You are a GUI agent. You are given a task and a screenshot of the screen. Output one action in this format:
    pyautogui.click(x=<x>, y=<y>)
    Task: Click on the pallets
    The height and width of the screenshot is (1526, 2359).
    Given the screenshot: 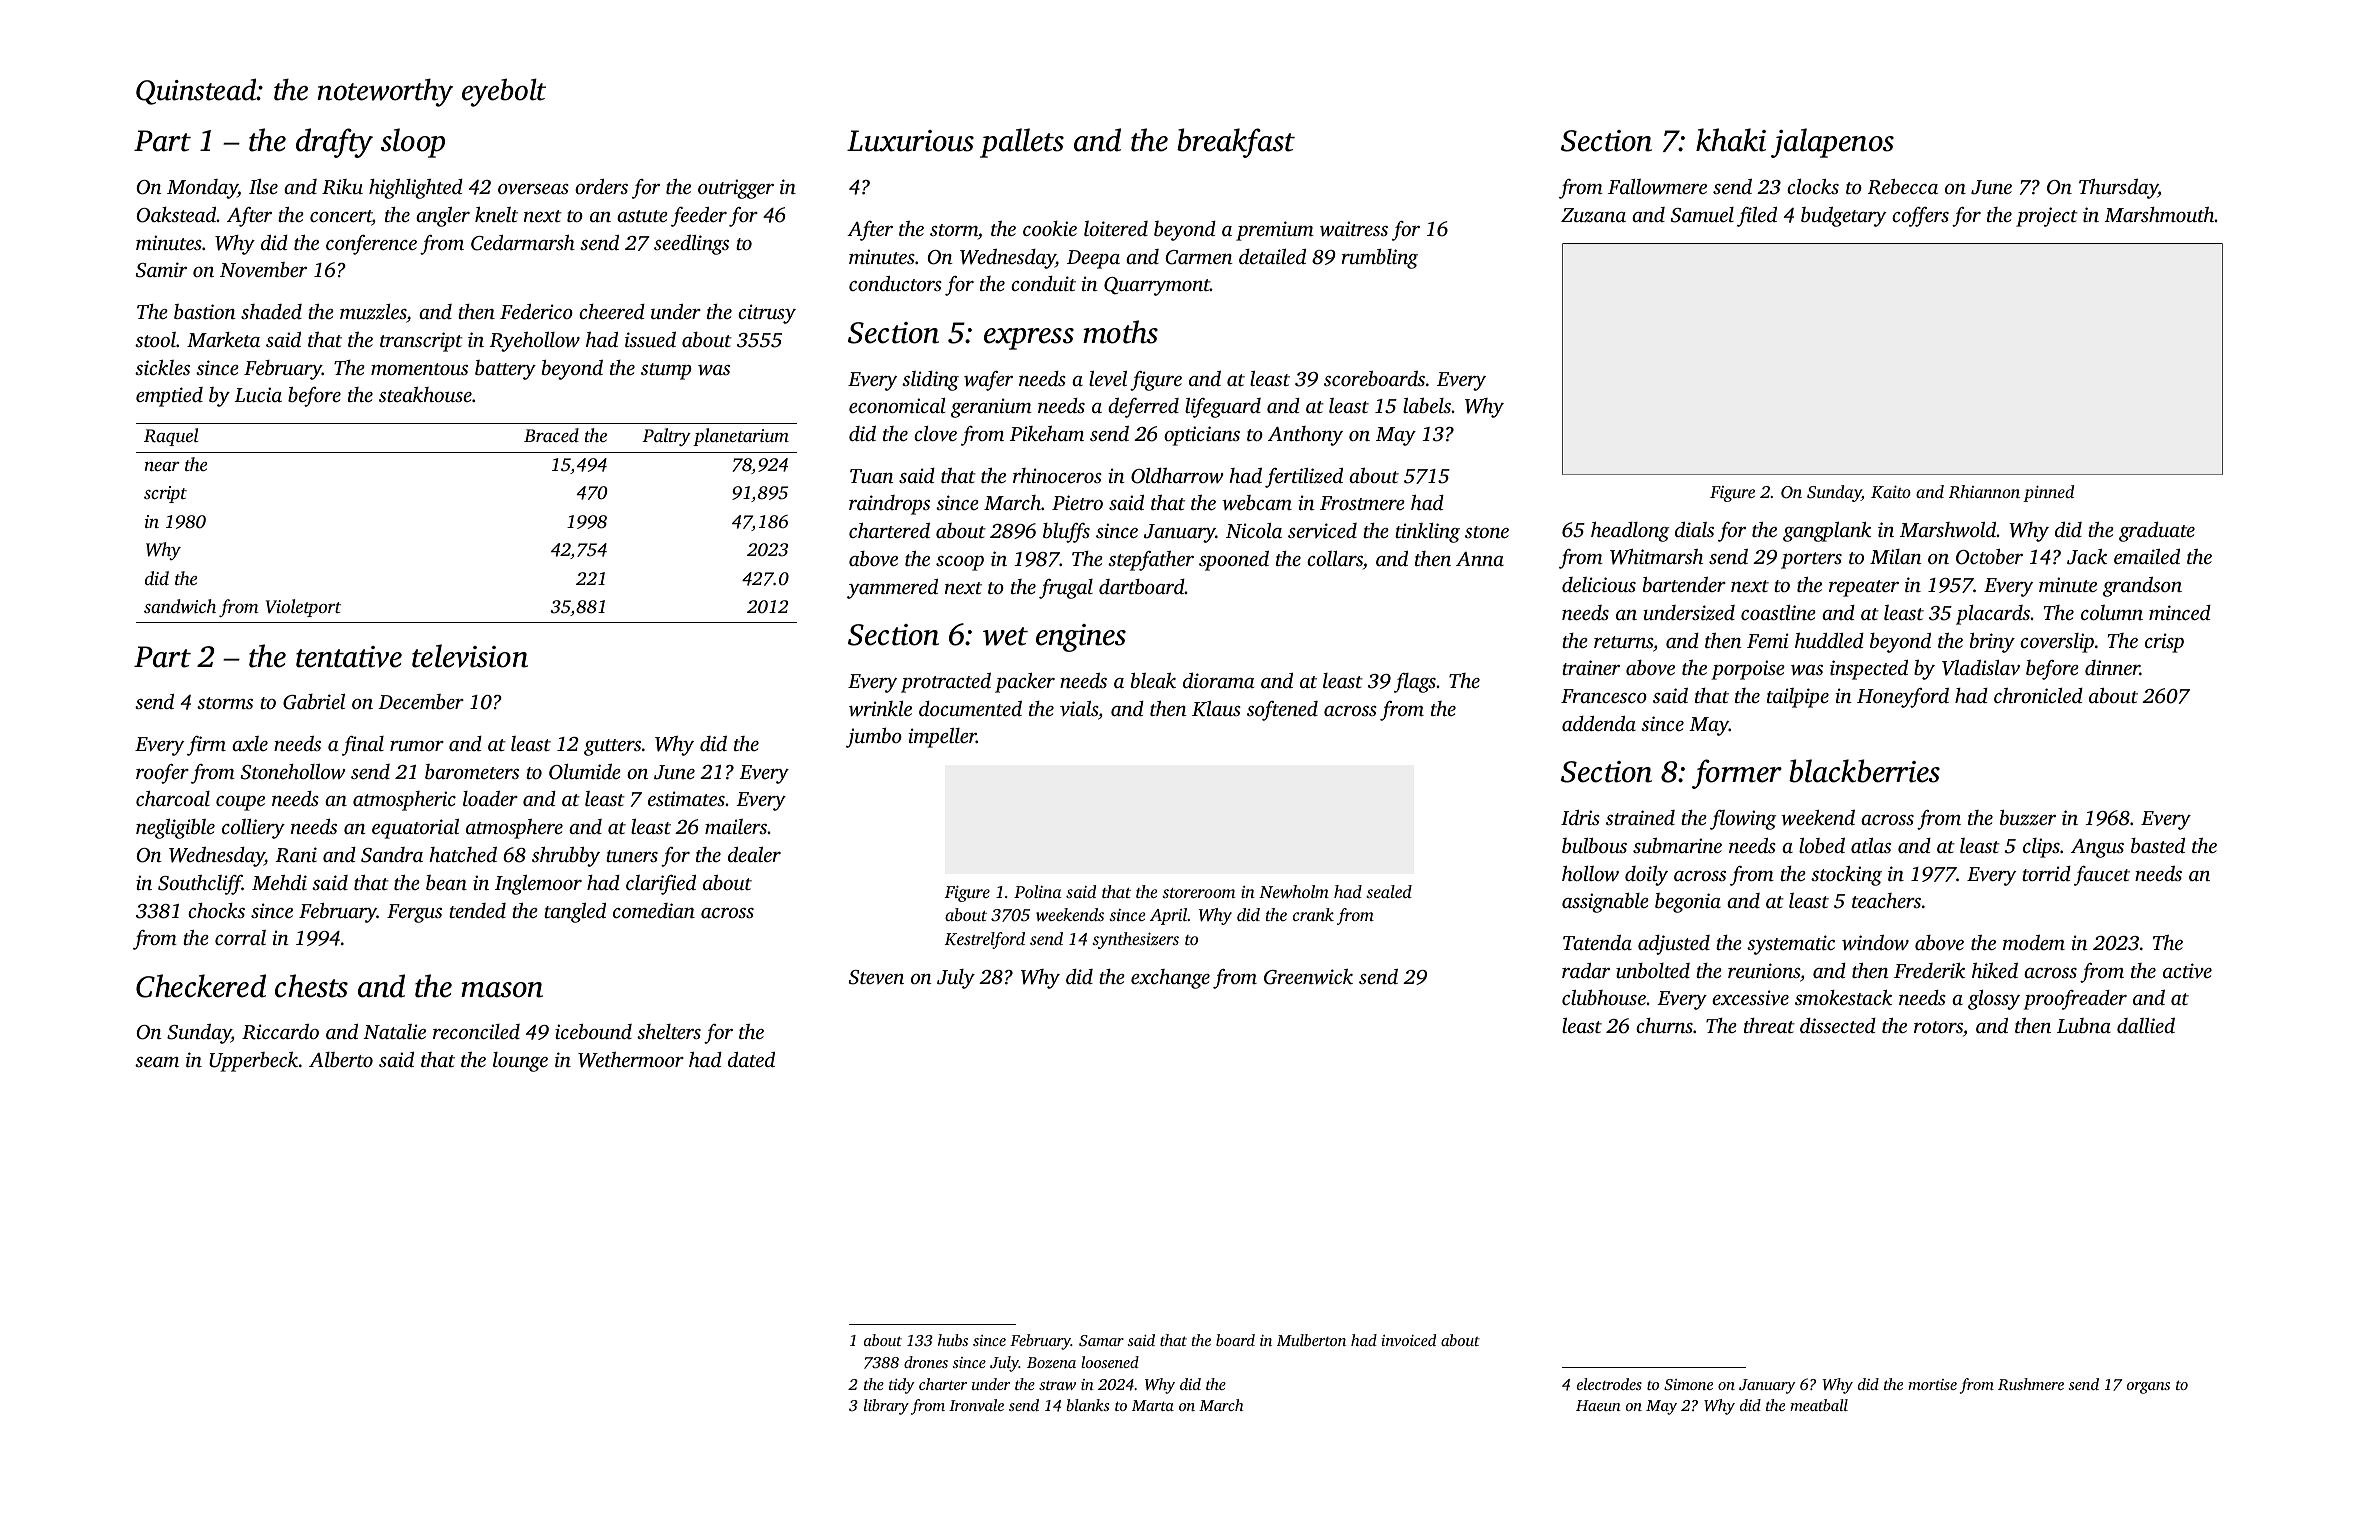 What is the action you would take?
    pyautogui.click(x=1022, y=143)
